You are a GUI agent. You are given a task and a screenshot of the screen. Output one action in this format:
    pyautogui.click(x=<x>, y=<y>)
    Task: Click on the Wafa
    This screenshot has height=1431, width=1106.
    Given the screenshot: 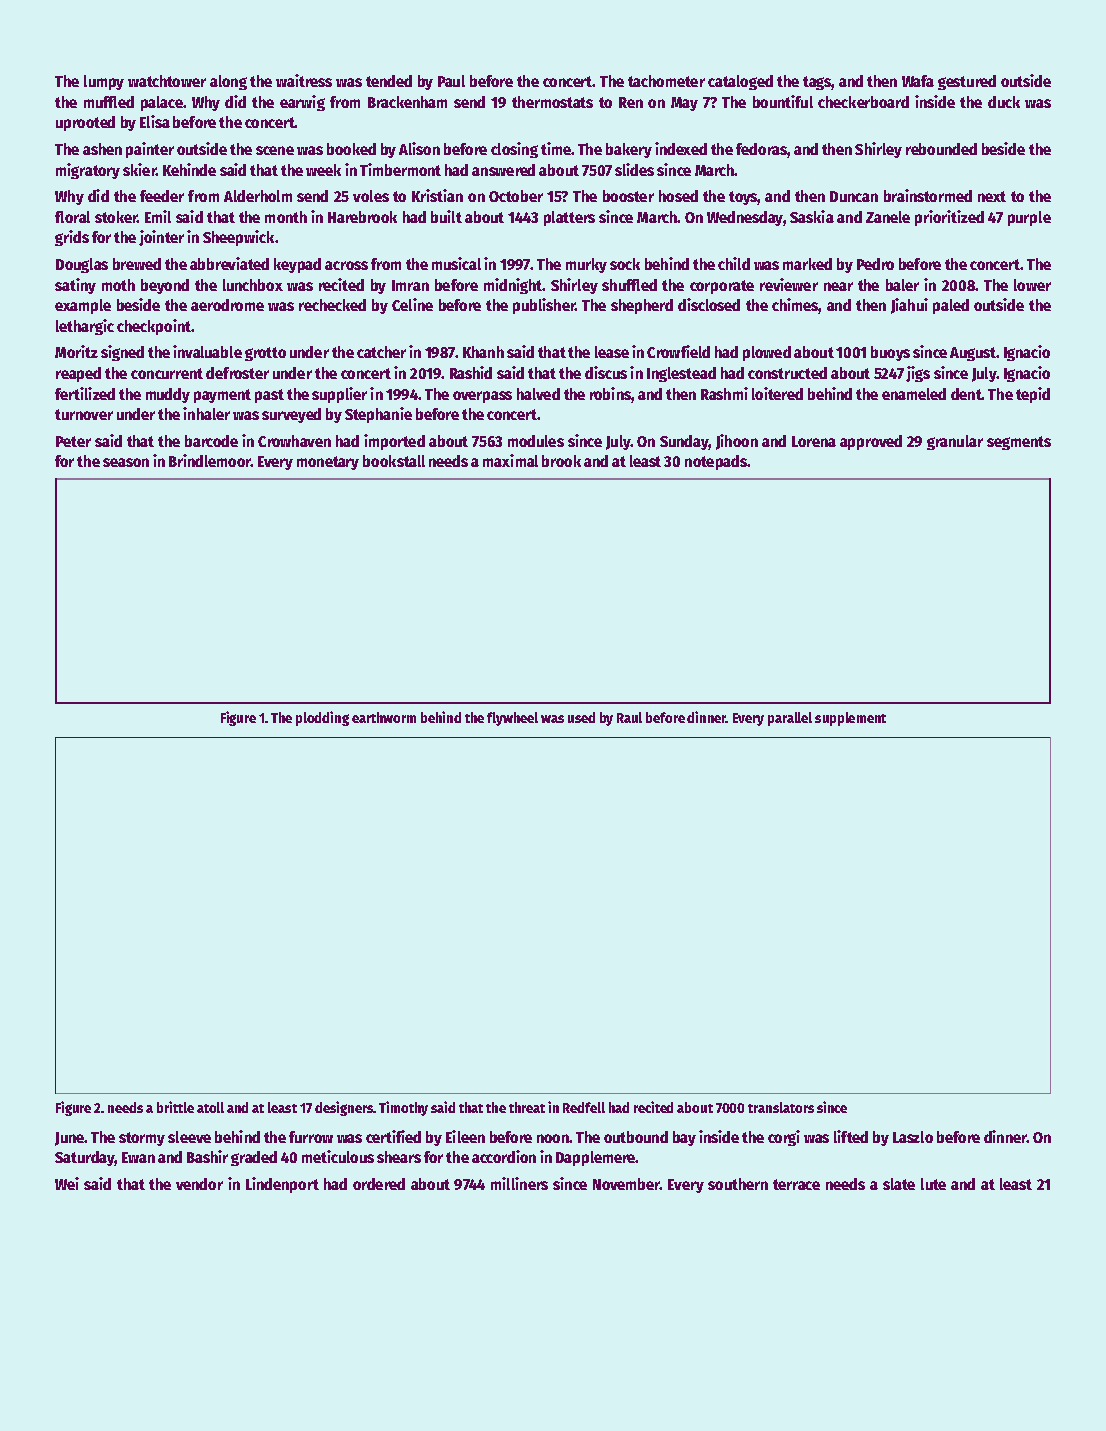 What is the action you would take?
    pyautogui.click(x=918, y=81)
